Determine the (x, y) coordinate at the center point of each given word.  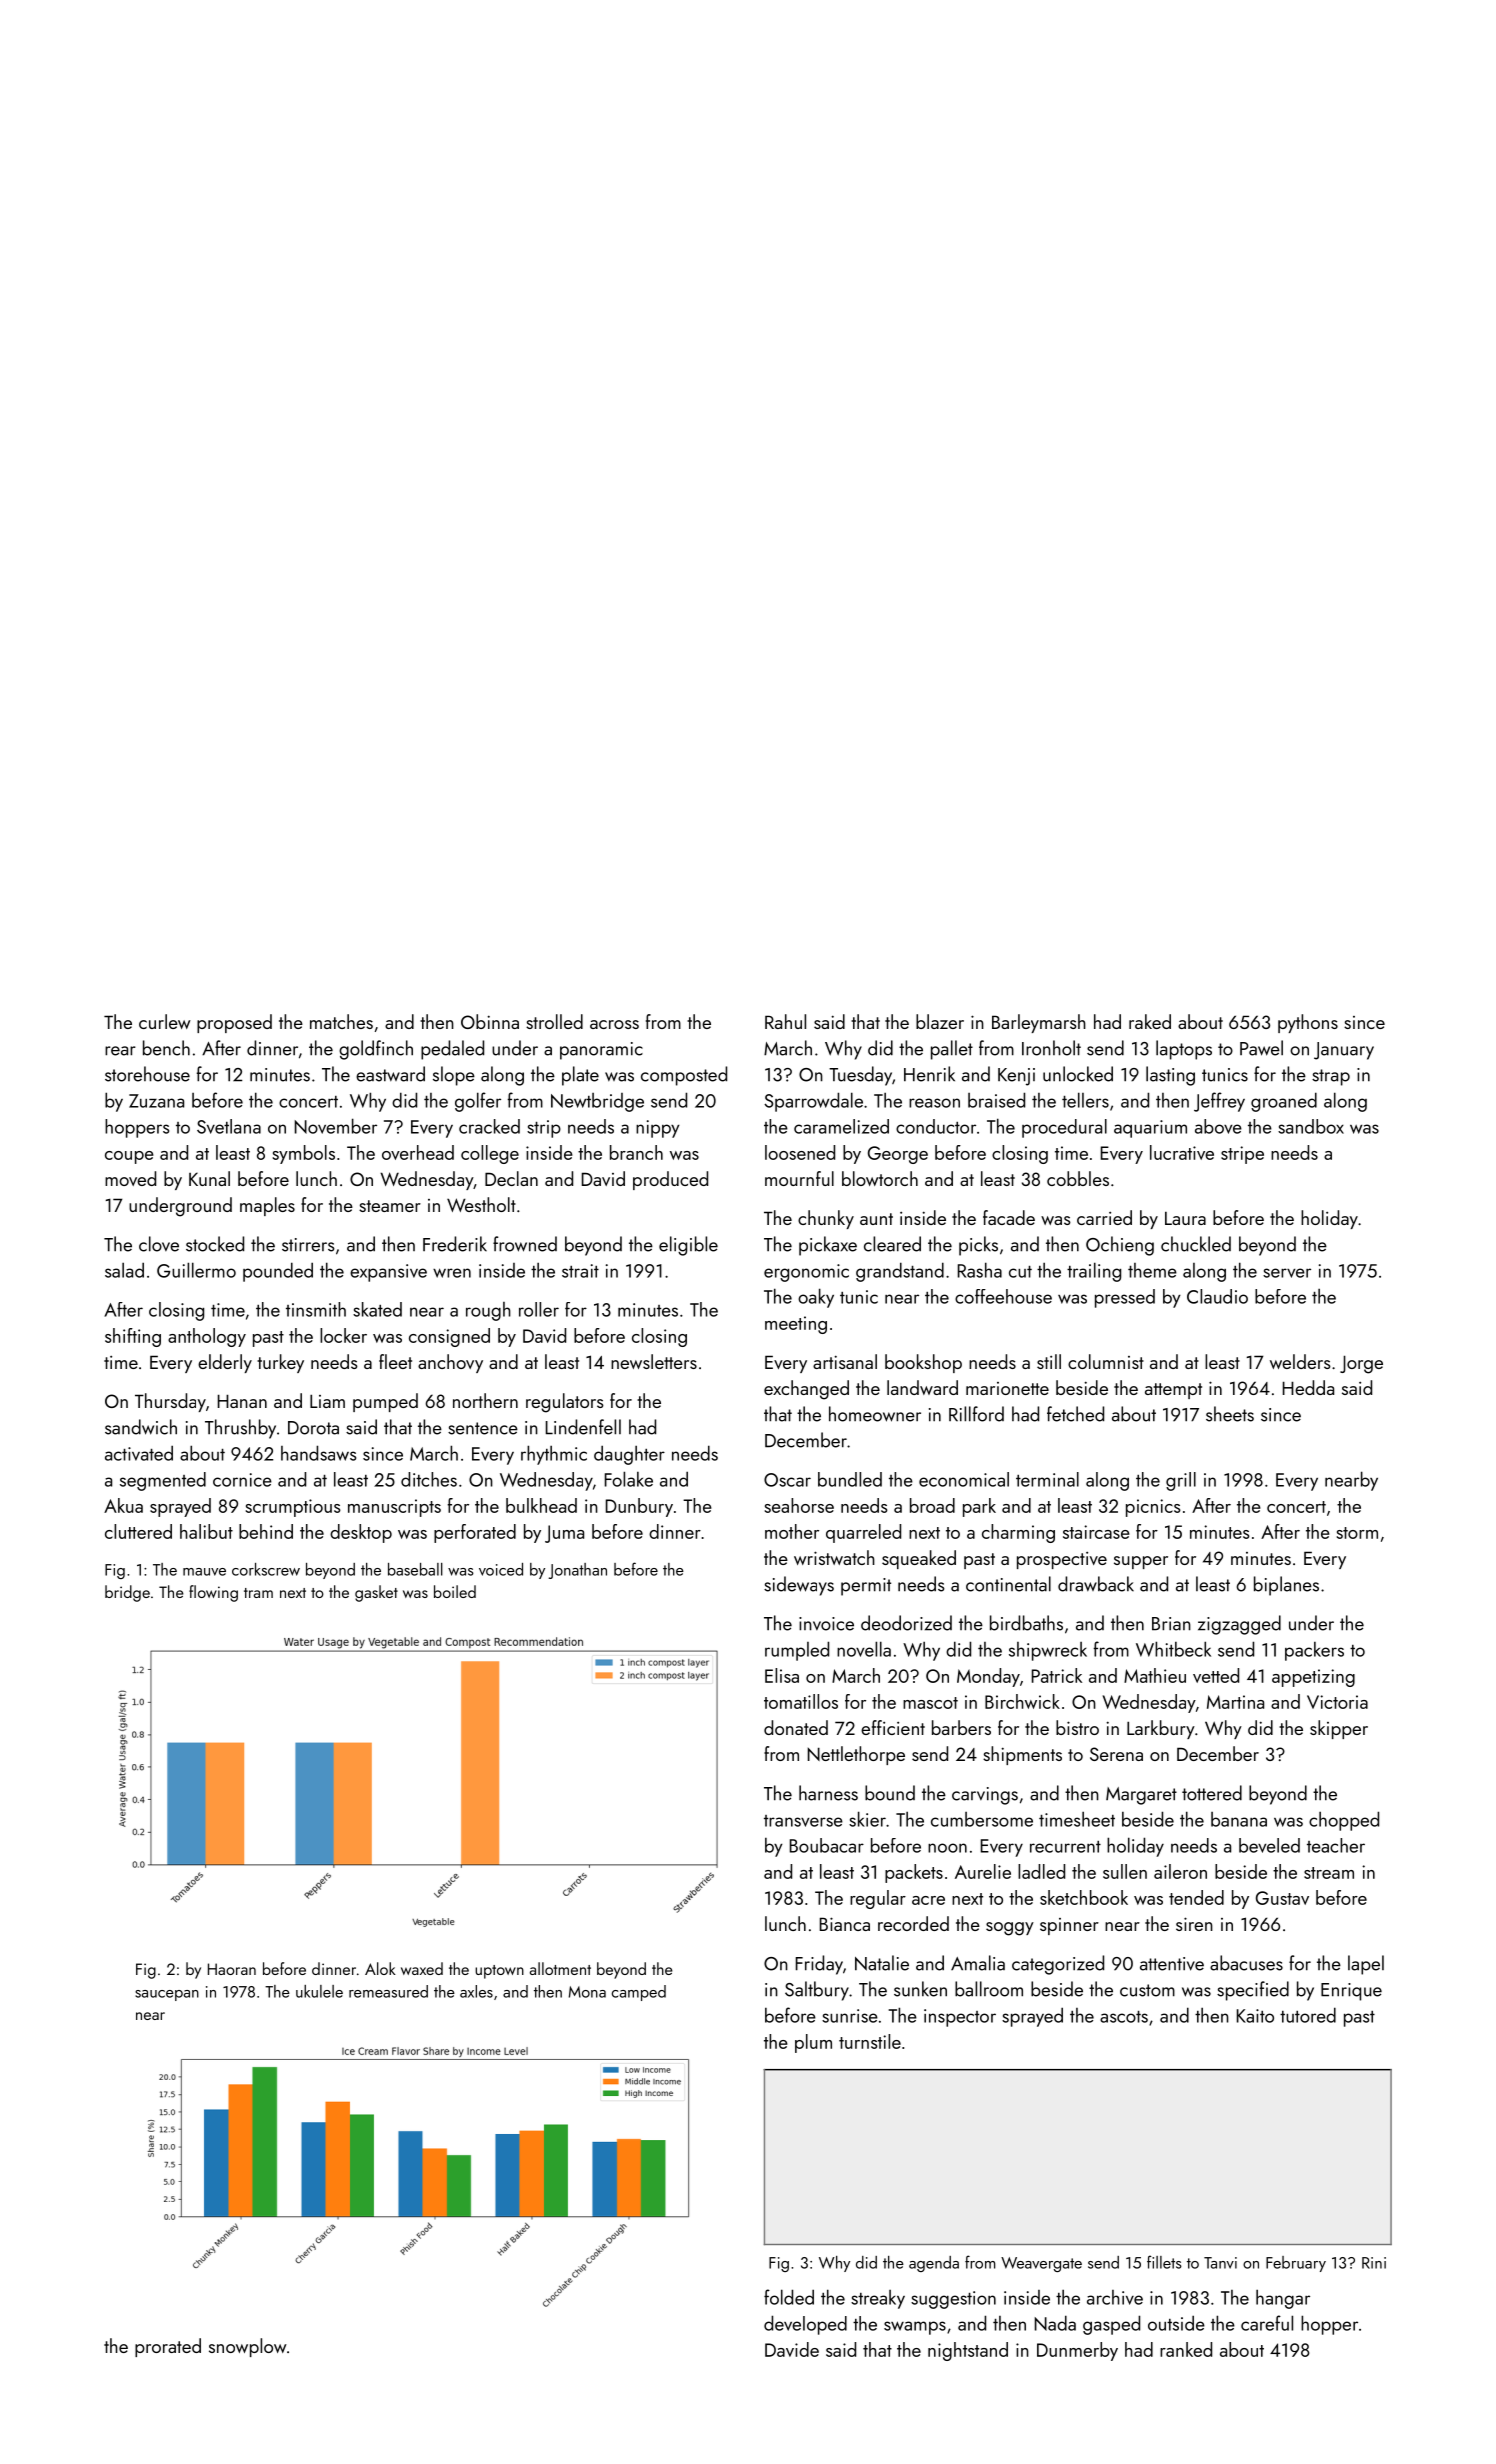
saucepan (167, 1995)
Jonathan (577, 1571)
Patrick (1057, 1675)
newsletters (654, 1361)
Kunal (209, 1178)
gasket (376, 1593)
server (1287, 1273)
